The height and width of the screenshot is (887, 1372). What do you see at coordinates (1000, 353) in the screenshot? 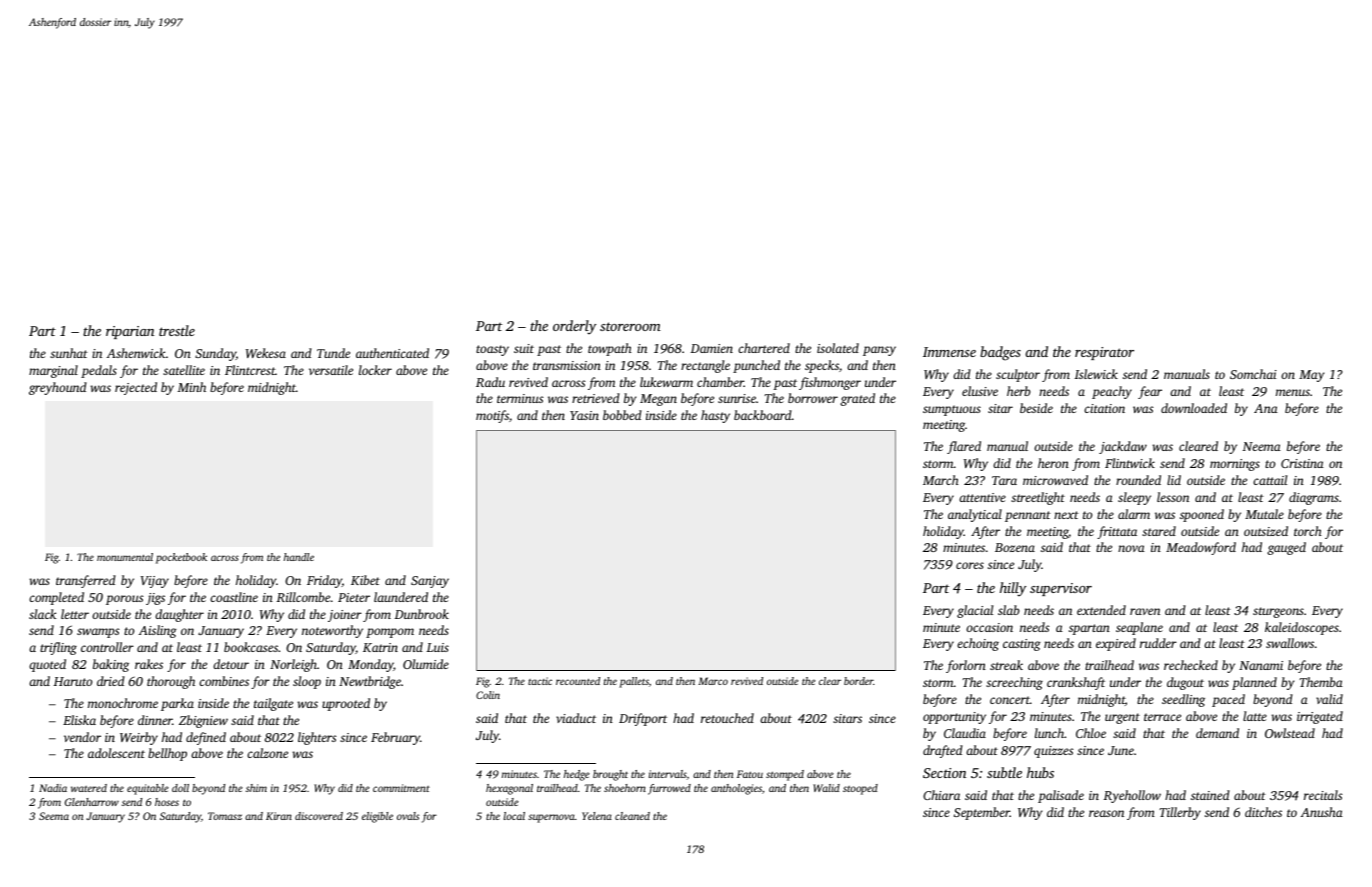
I see `badges` at bounding box center [1000, 353].
